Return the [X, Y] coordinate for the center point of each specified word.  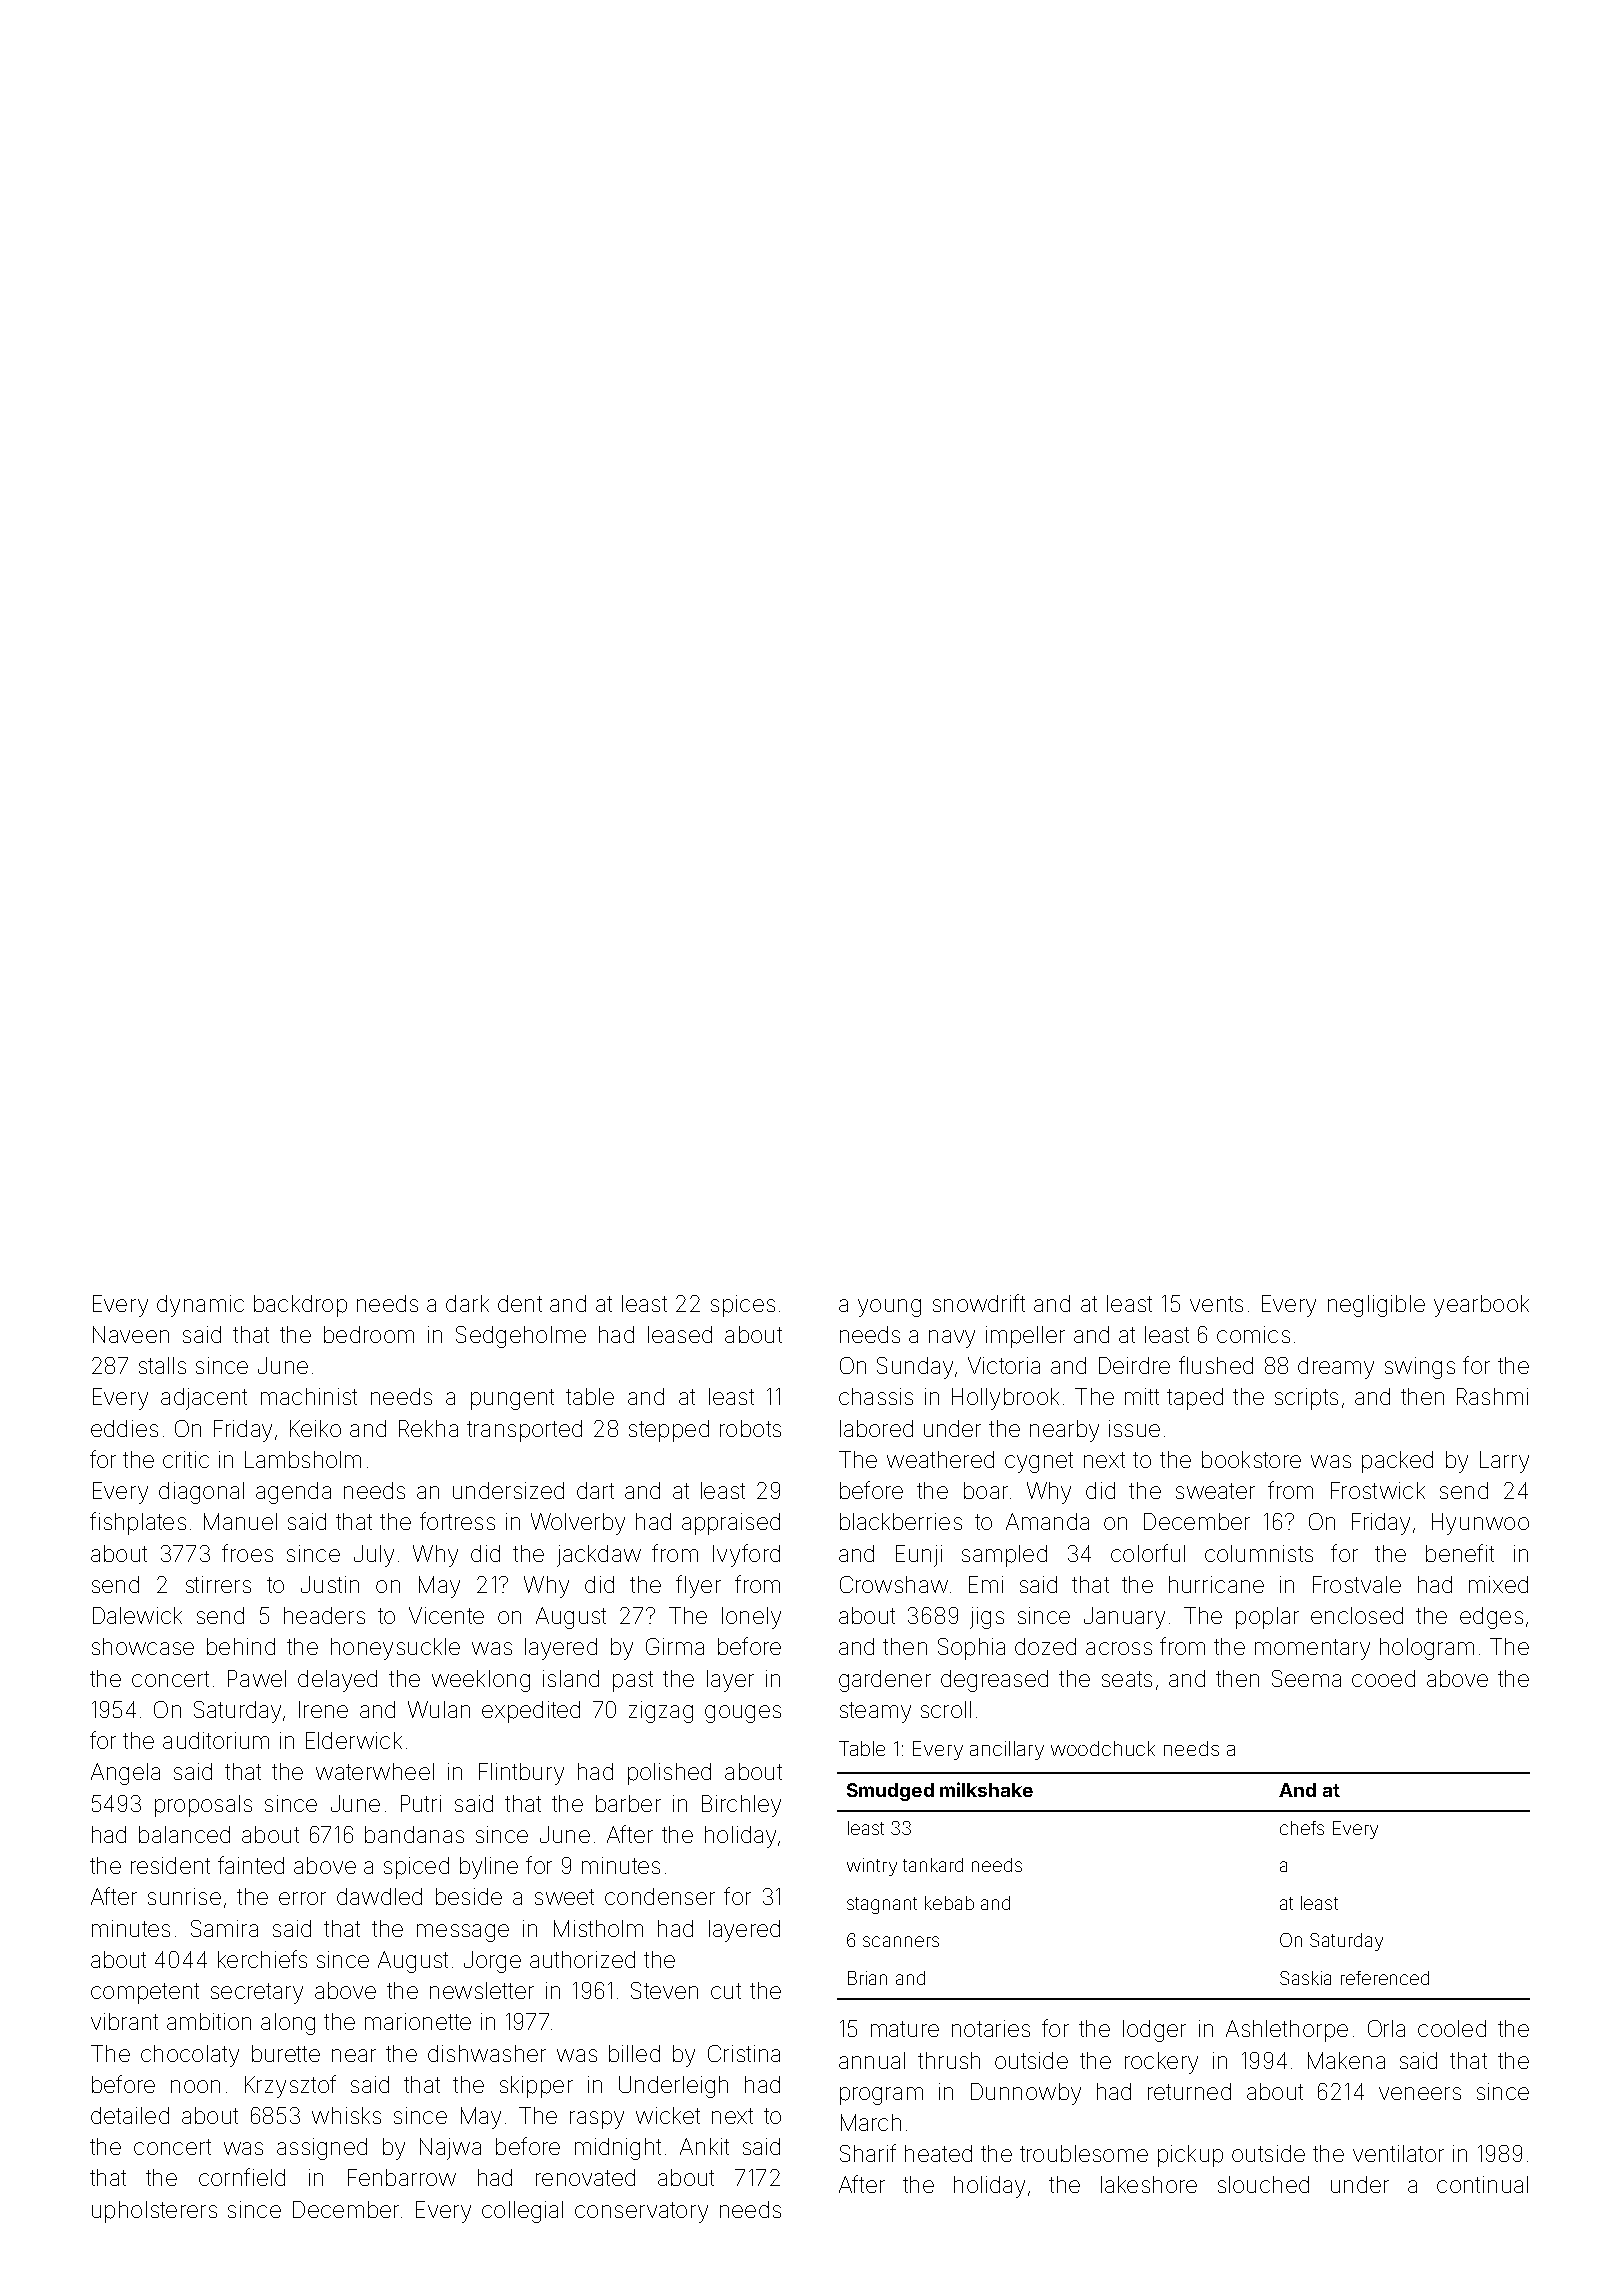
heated [938, 2153]
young [889, 1308]
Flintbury [521, 1774]
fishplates [138, 1523]
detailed [130, 2115]
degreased [994, 1681]
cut [726, 1991]
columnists [1259, 1553]
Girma [675, 1646]
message [463, 1933]
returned [1189, 2091]
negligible [1376, 1306]
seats [1127, 1679]
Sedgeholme [521, 1337]
